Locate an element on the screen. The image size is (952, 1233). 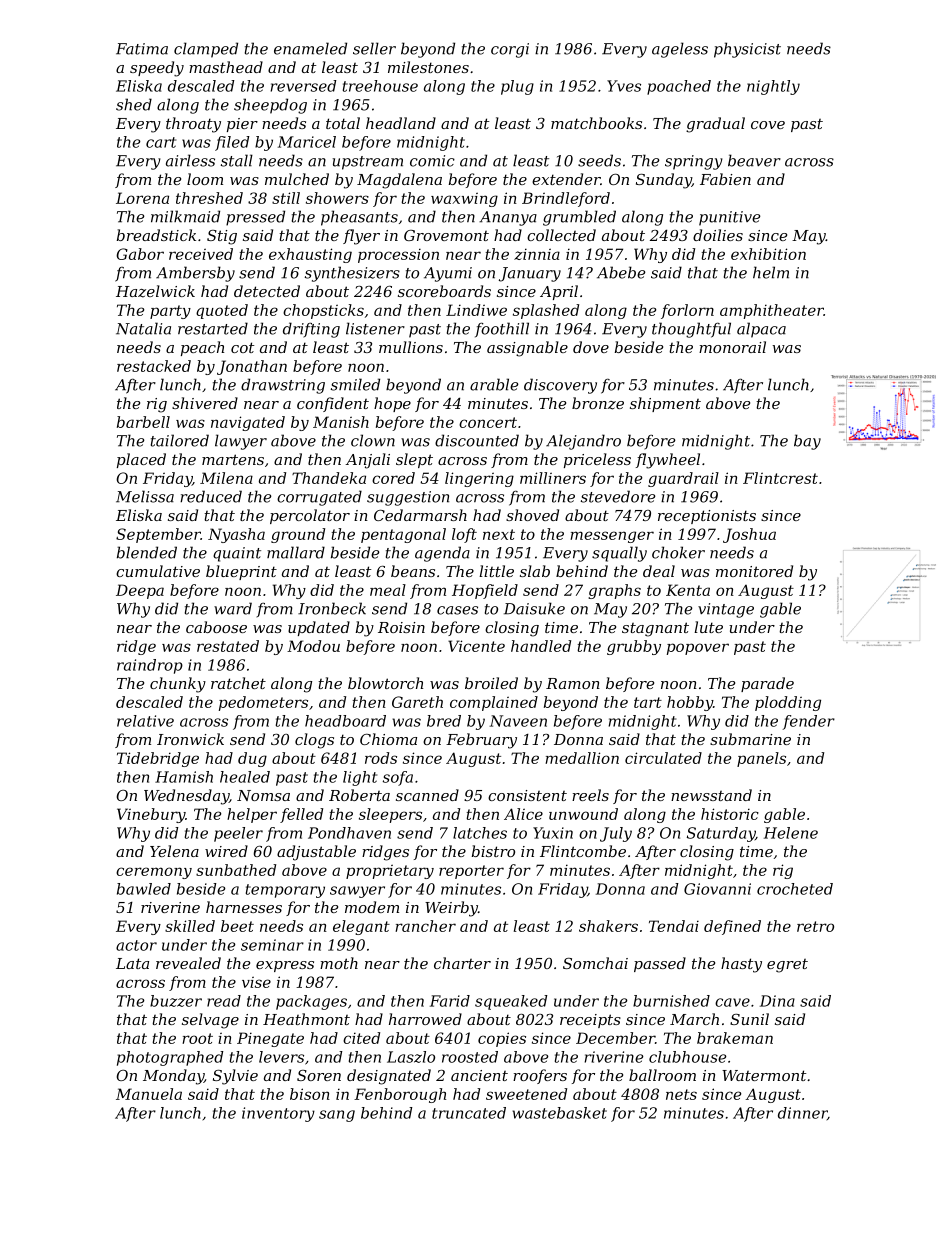
wastebasket is located at coordinates (559, 1113).
